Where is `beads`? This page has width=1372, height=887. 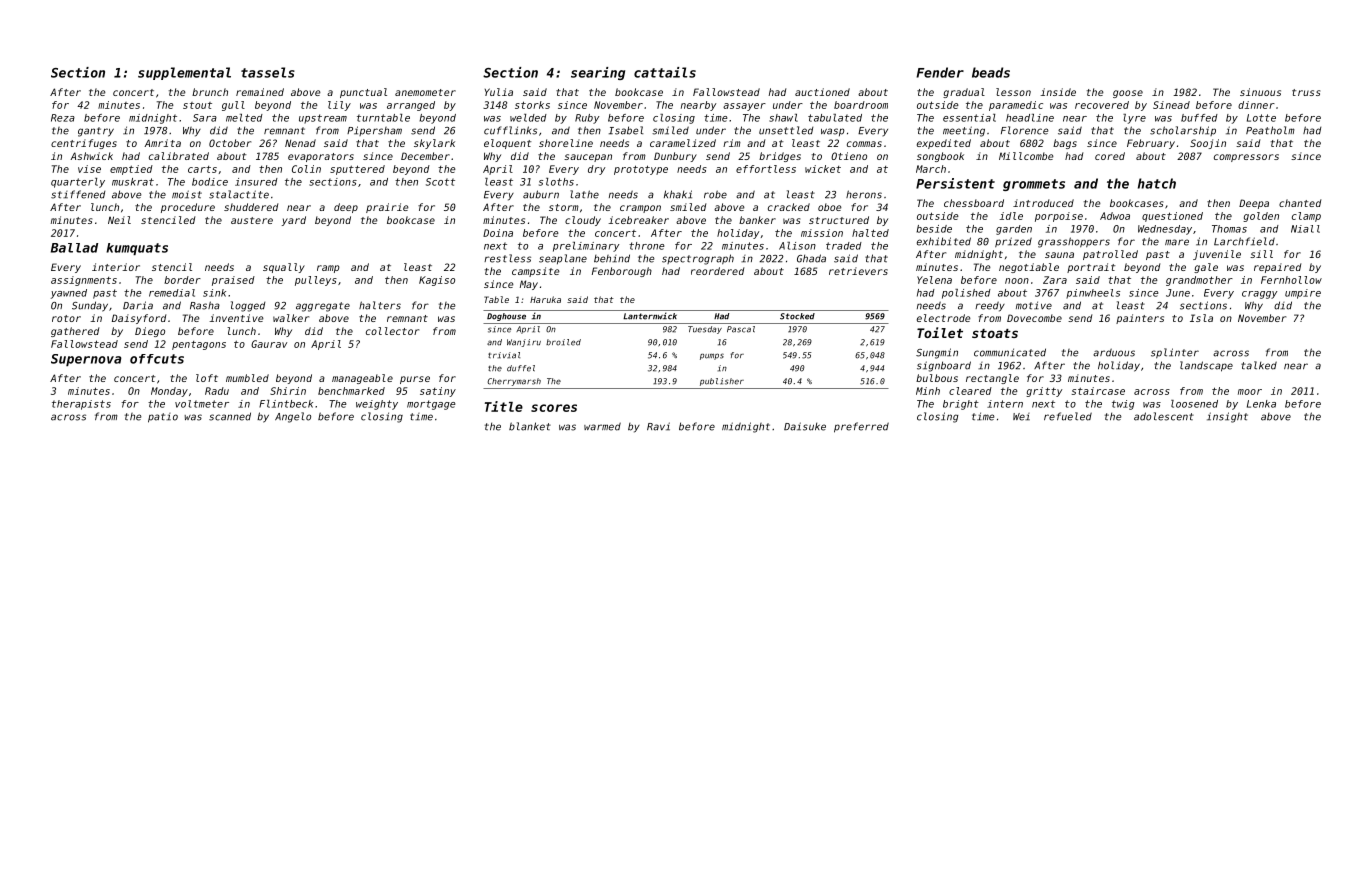 beads is located at coordinates (991, 72).
